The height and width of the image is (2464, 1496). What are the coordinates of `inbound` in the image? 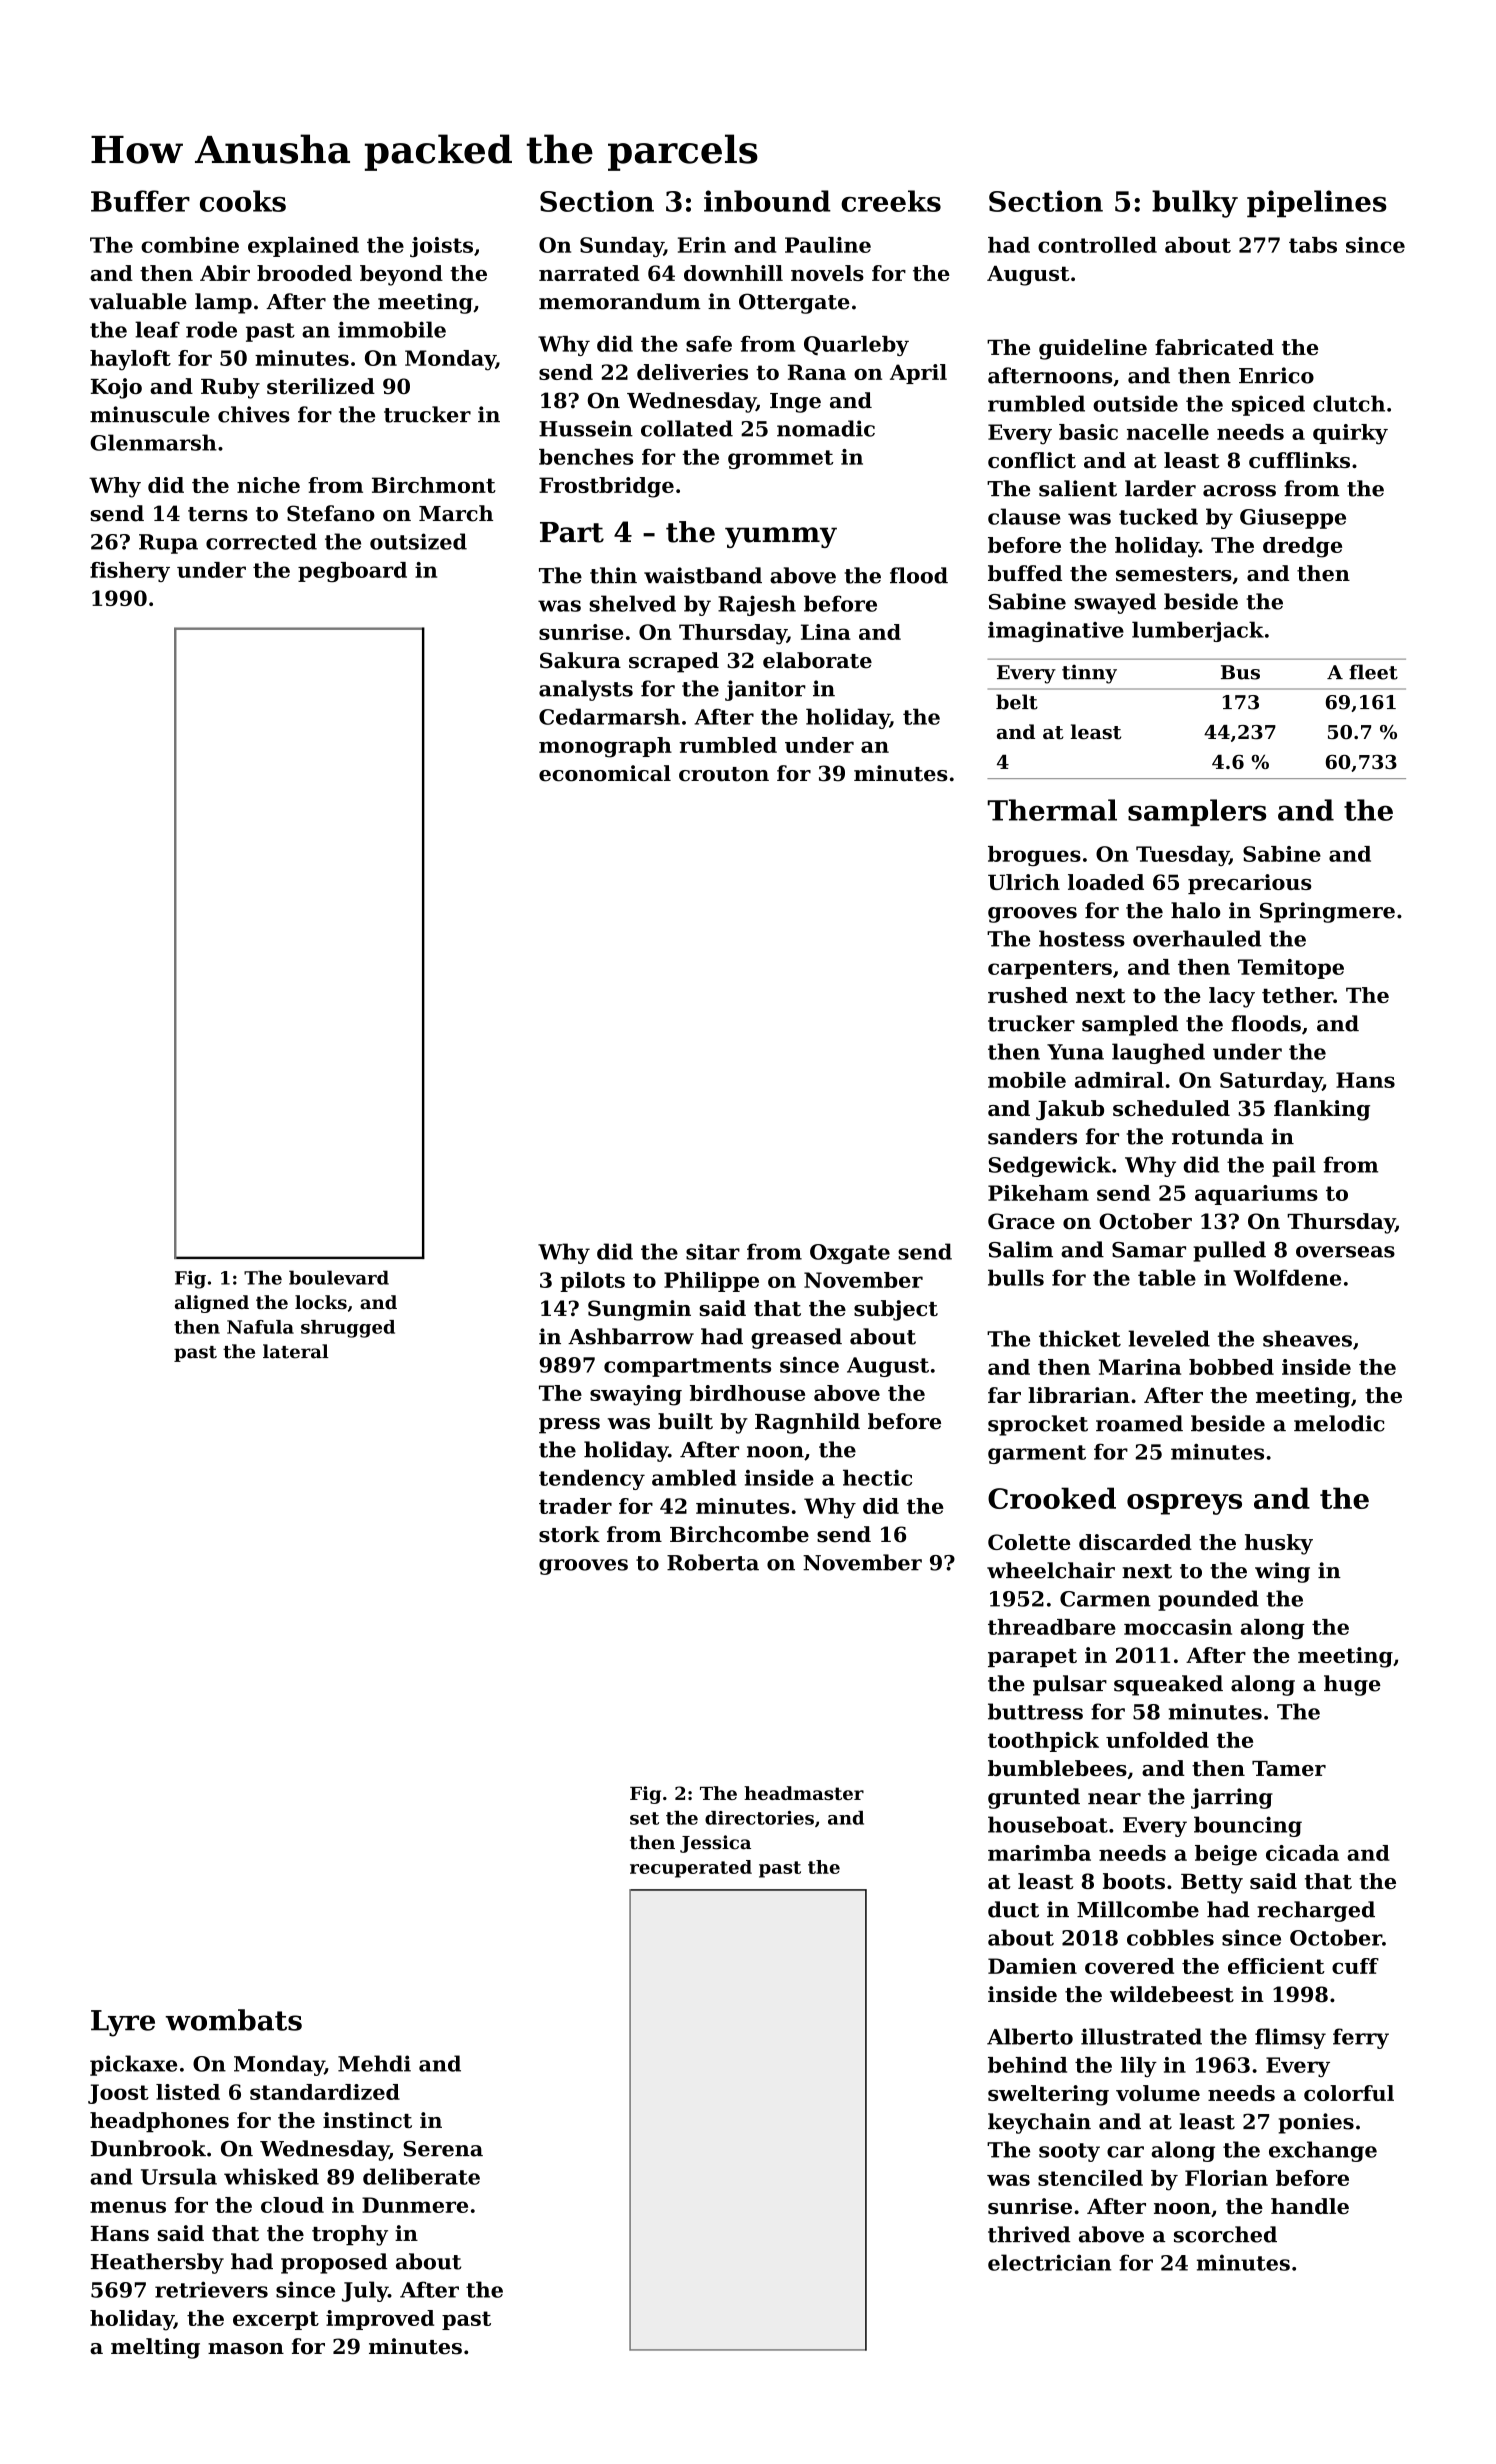 It's located at (767, 201).
